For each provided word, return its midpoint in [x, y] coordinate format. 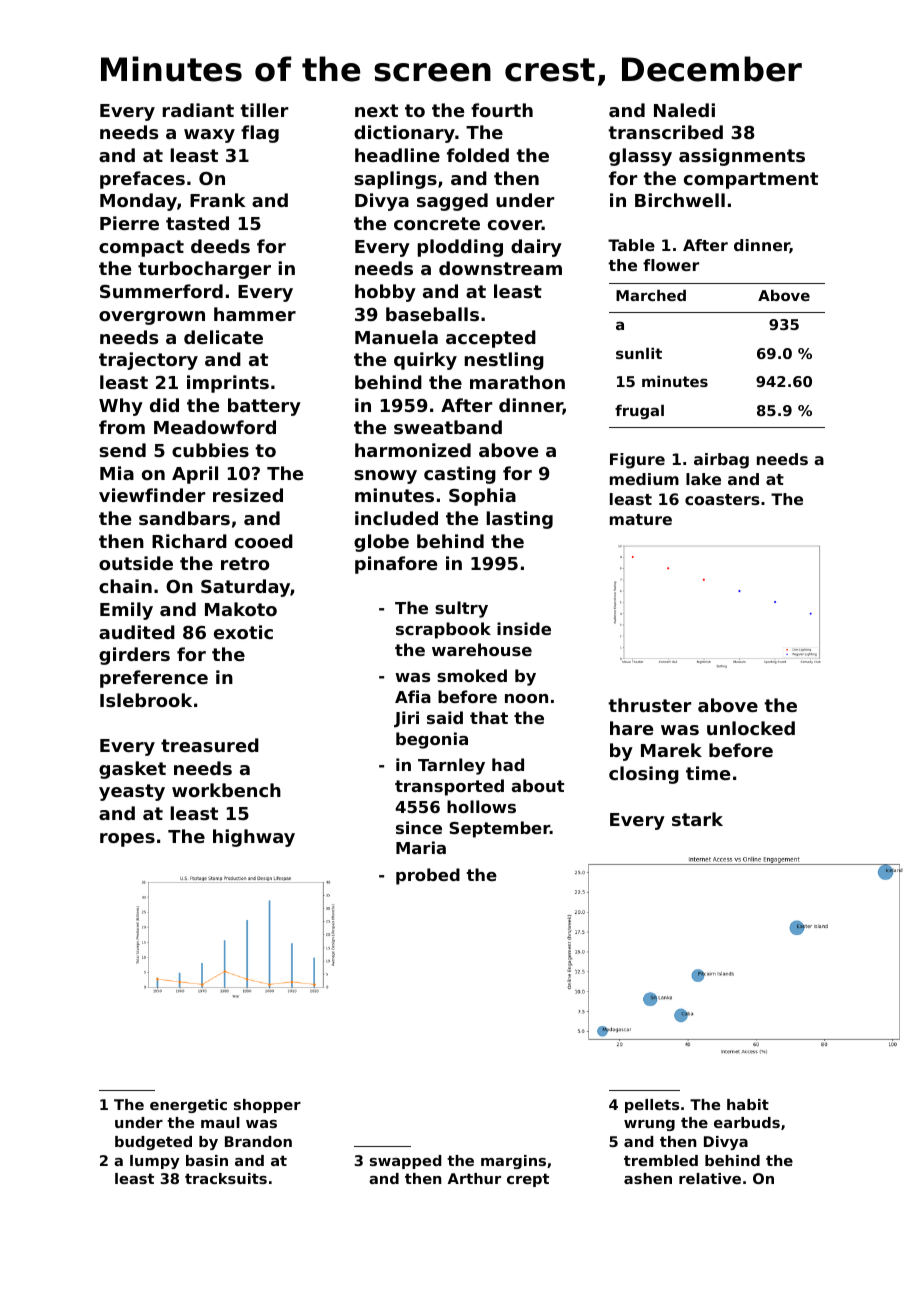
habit [748, 1104]
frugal [639, 411]
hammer [255, 314]
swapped [406, 1162]
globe [381, 543]
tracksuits [226, 1178]
